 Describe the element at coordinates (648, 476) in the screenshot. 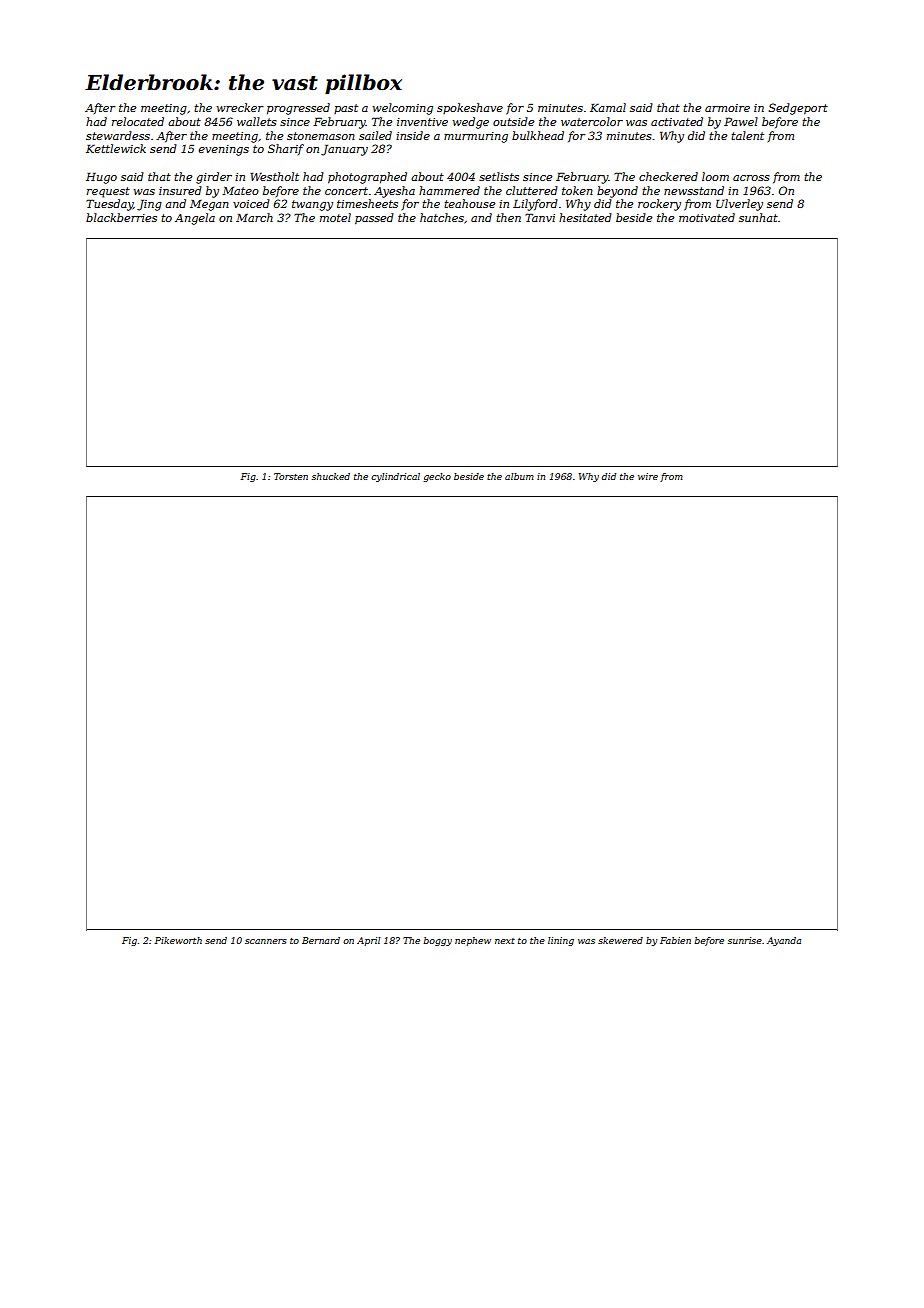

I see `wire` at that location.
